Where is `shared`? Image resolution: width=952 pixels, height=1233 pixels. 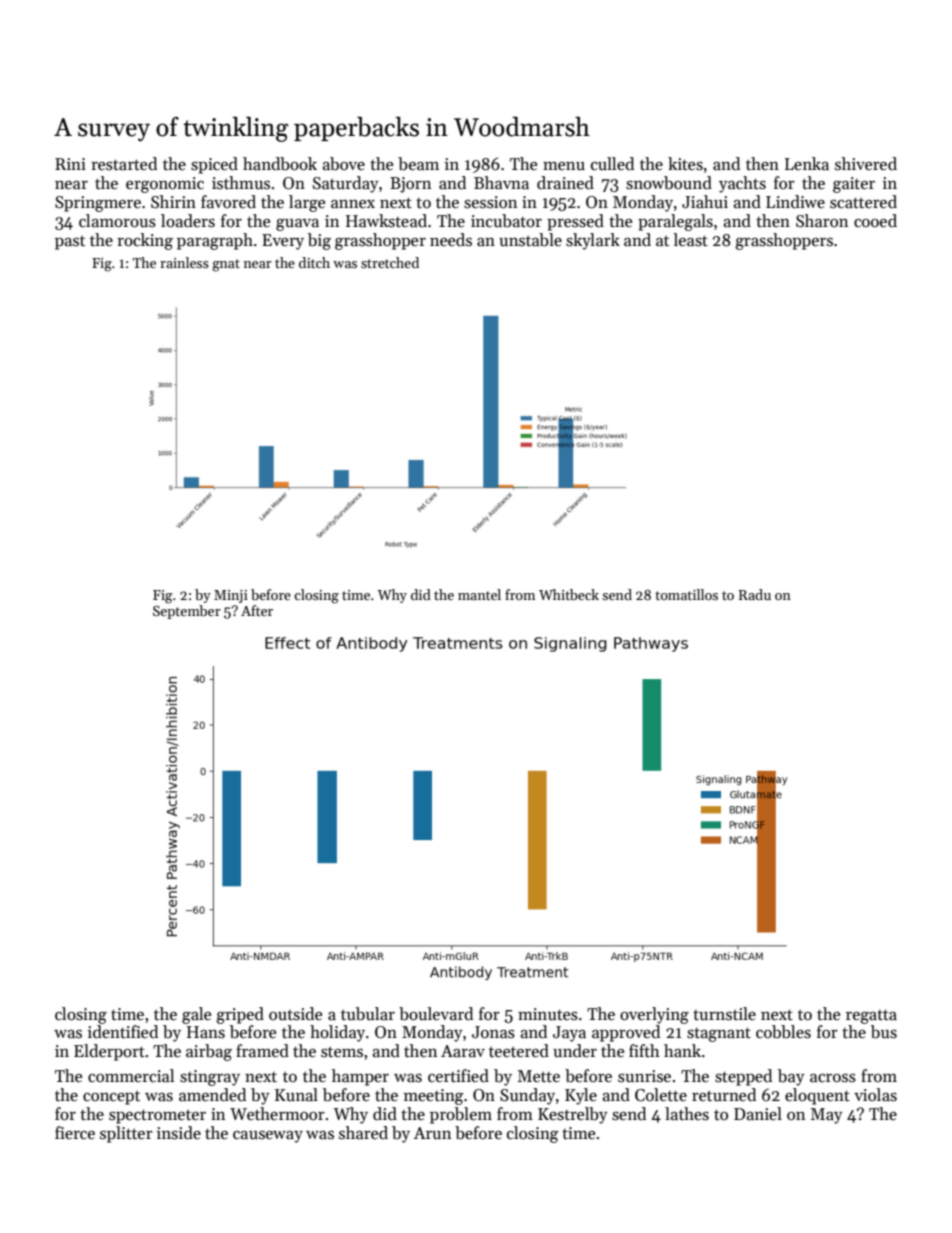
shared is located at coordinates (363, 1133).
